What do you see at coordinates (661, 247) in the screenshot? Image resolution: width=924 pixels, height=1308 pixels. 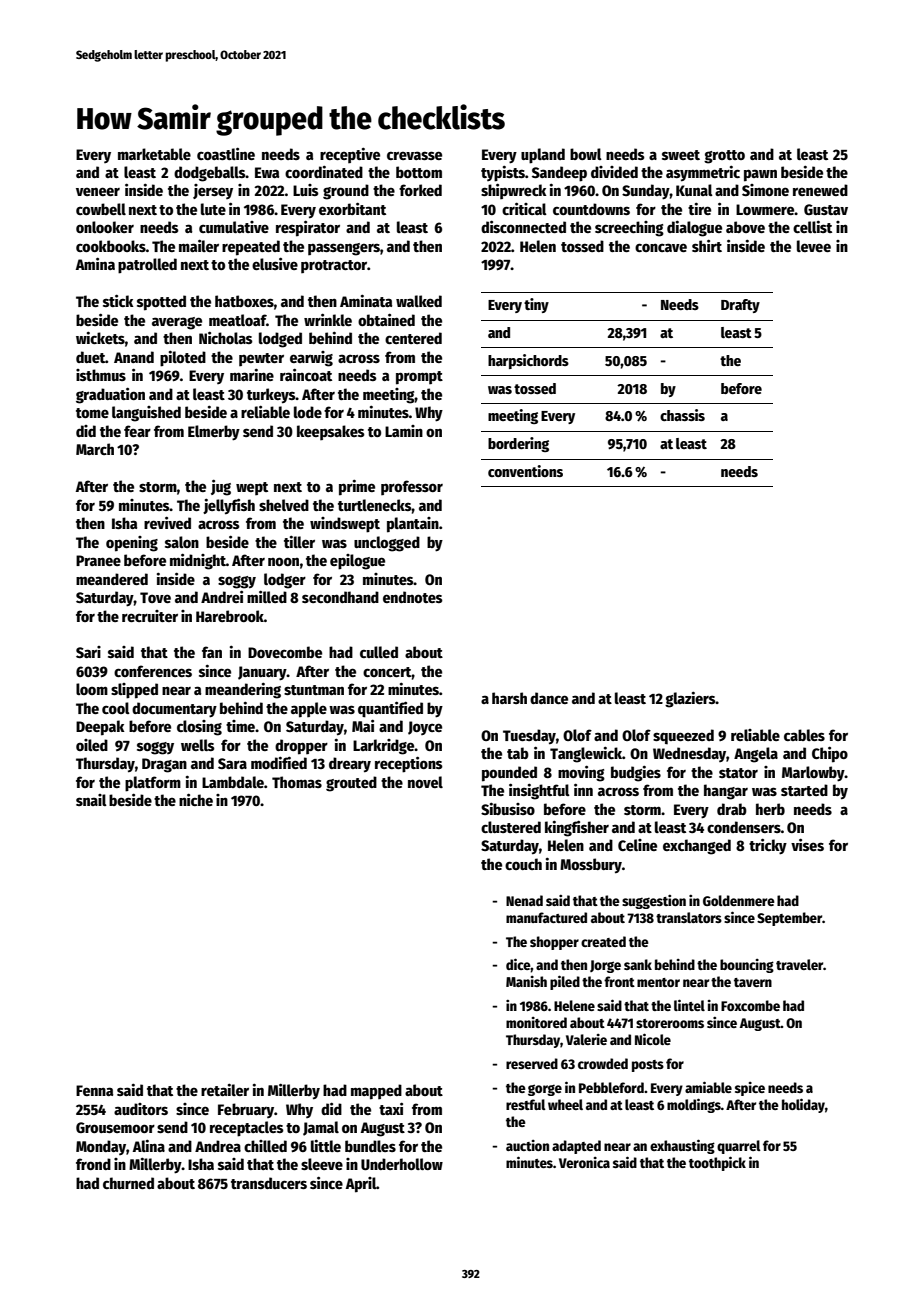 I see `concave` at bounding box center [661, 247].
